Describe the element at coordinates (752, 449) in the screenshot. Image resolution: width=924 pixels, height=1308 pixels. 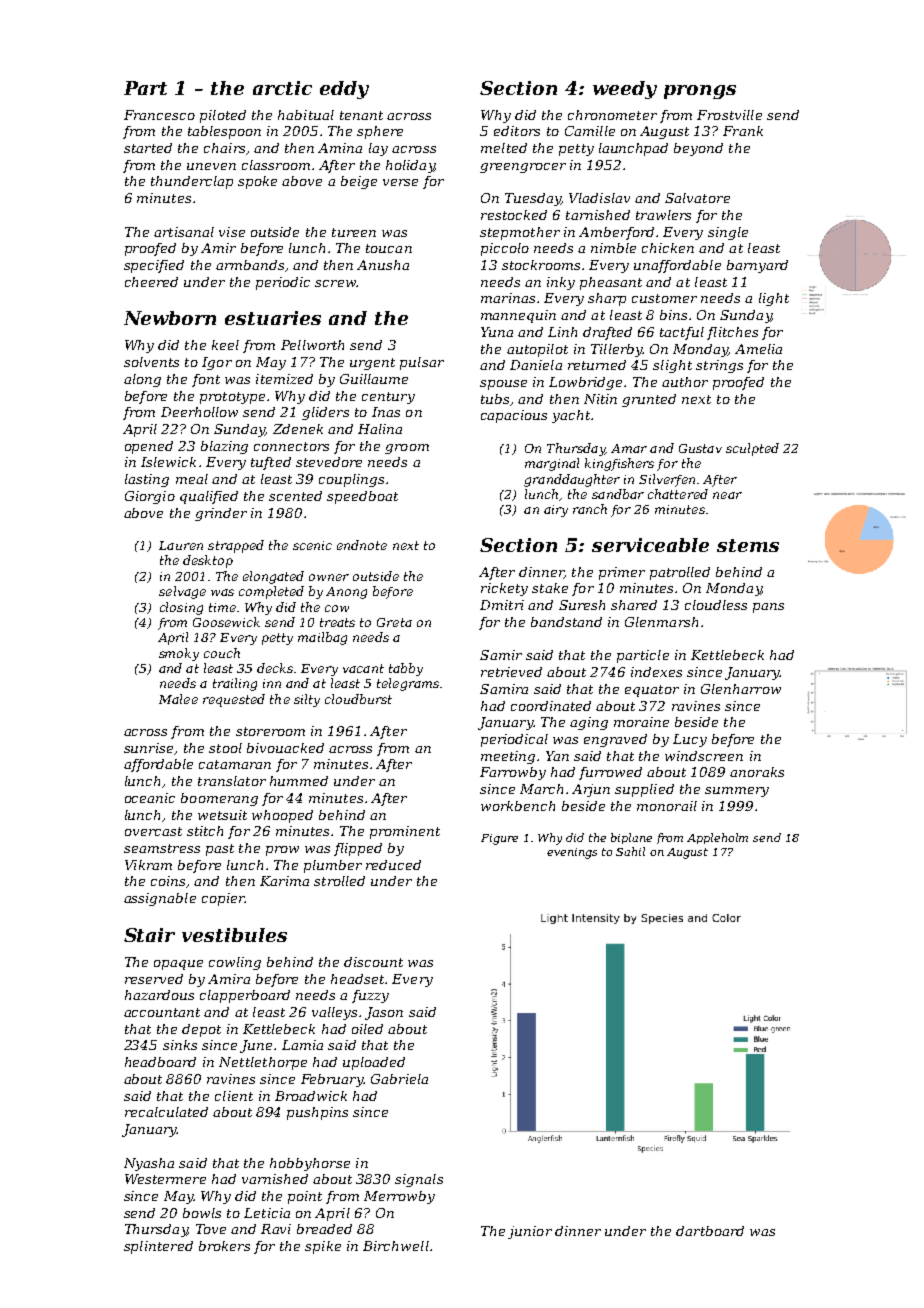
I see `sculpted` at that location.
